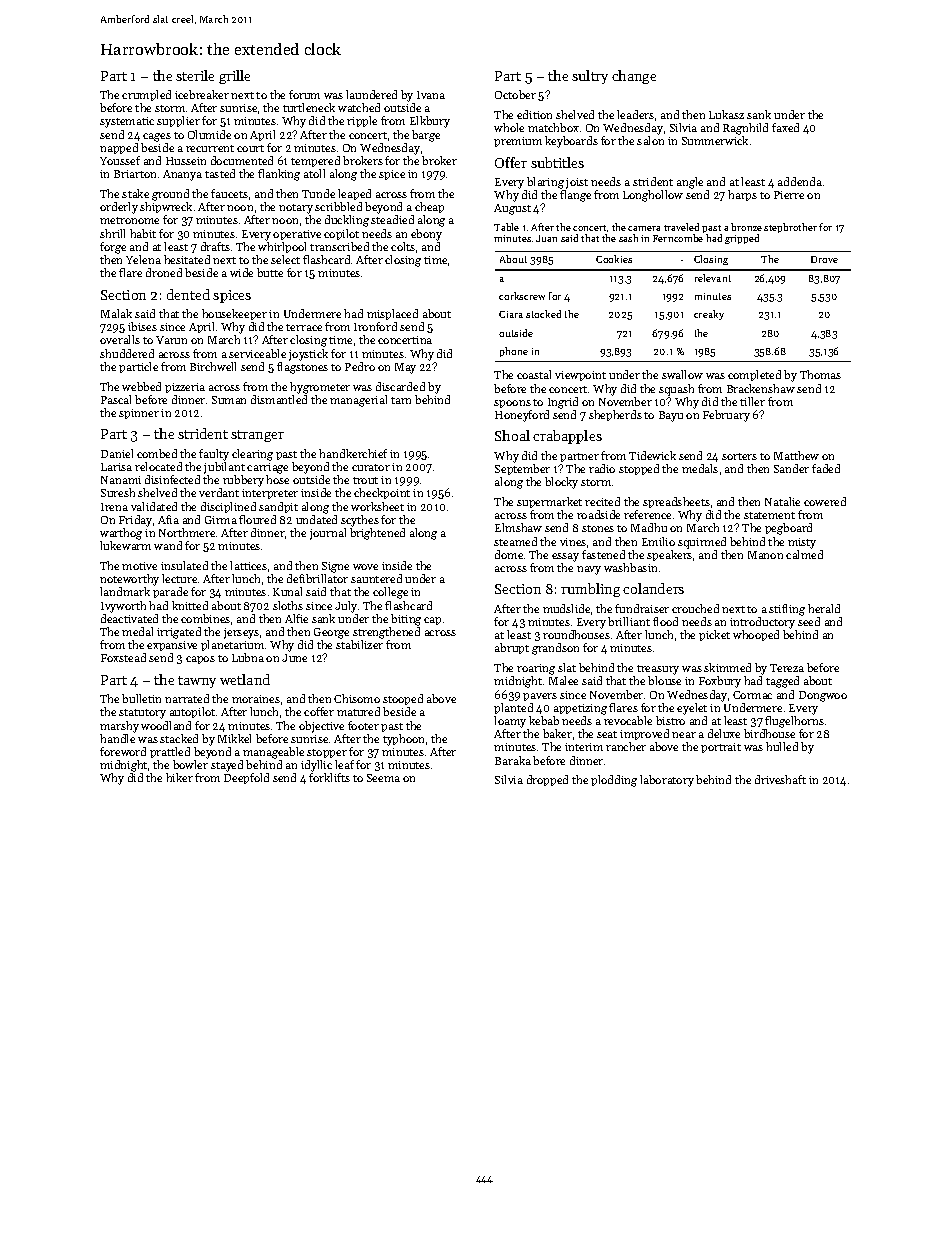  I want to click on disinfected, so click(172, 479).
